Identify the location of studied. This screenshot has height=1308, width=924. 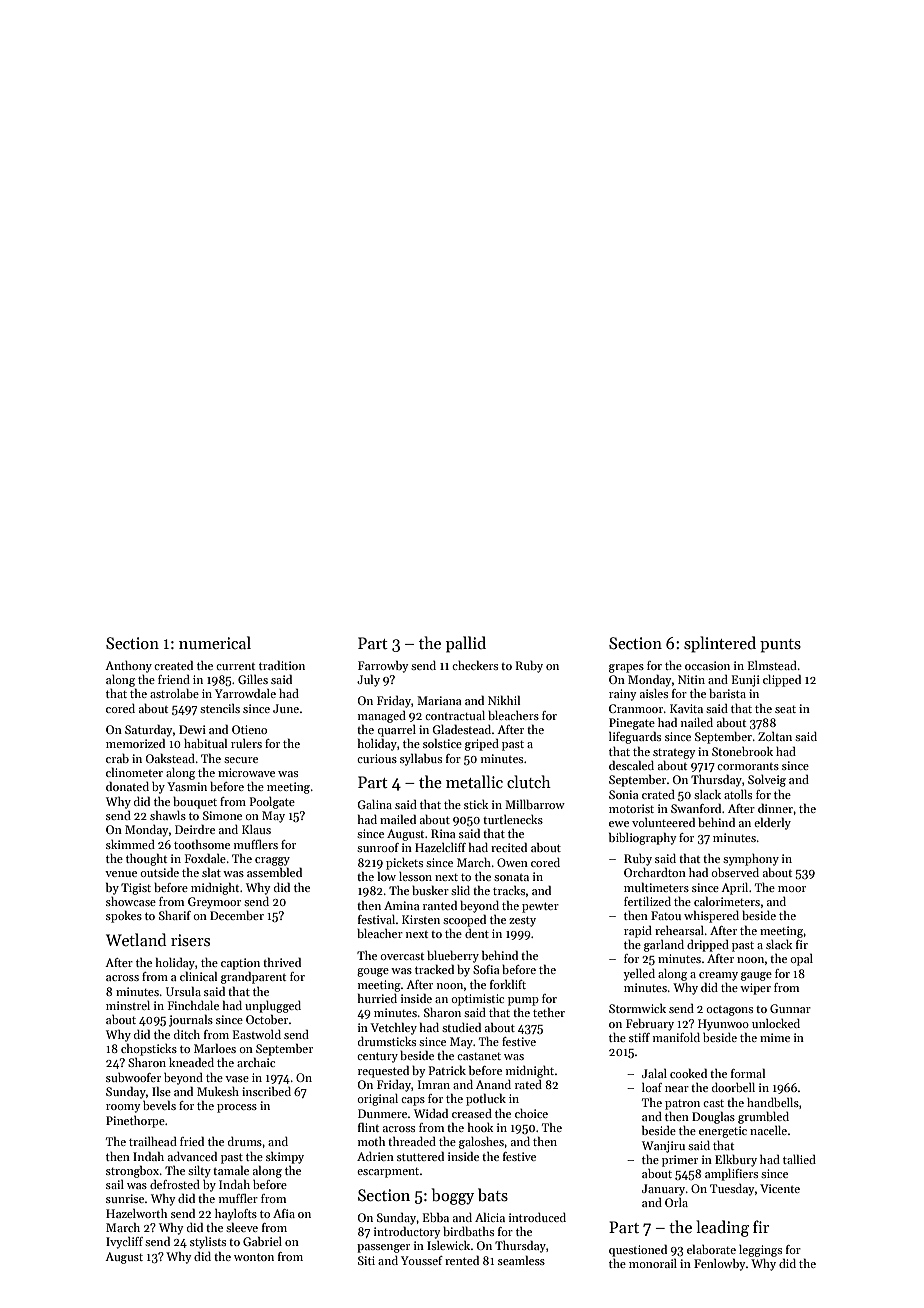
(461, 1027).
